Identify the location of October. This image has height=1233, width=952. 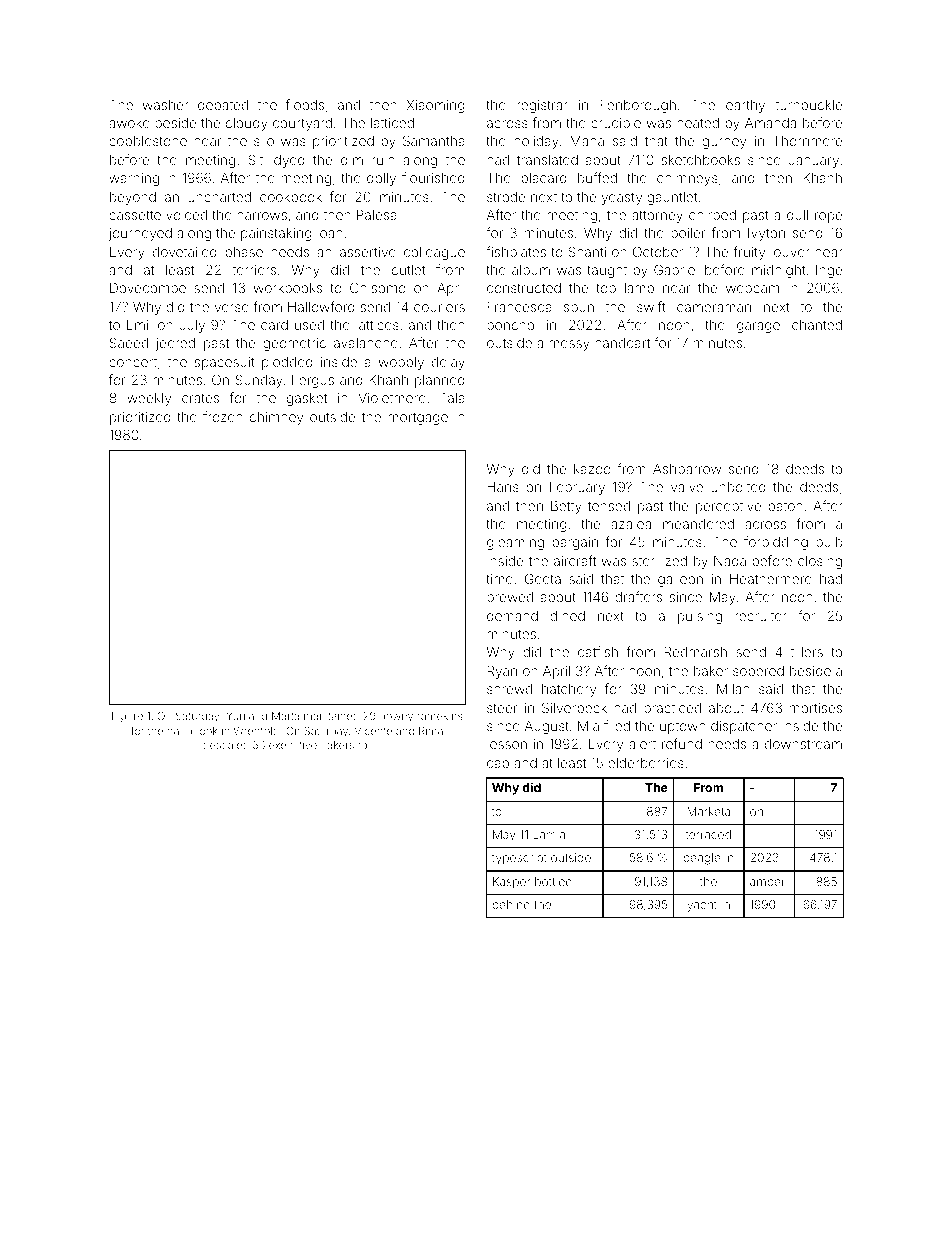
(658, 251).
